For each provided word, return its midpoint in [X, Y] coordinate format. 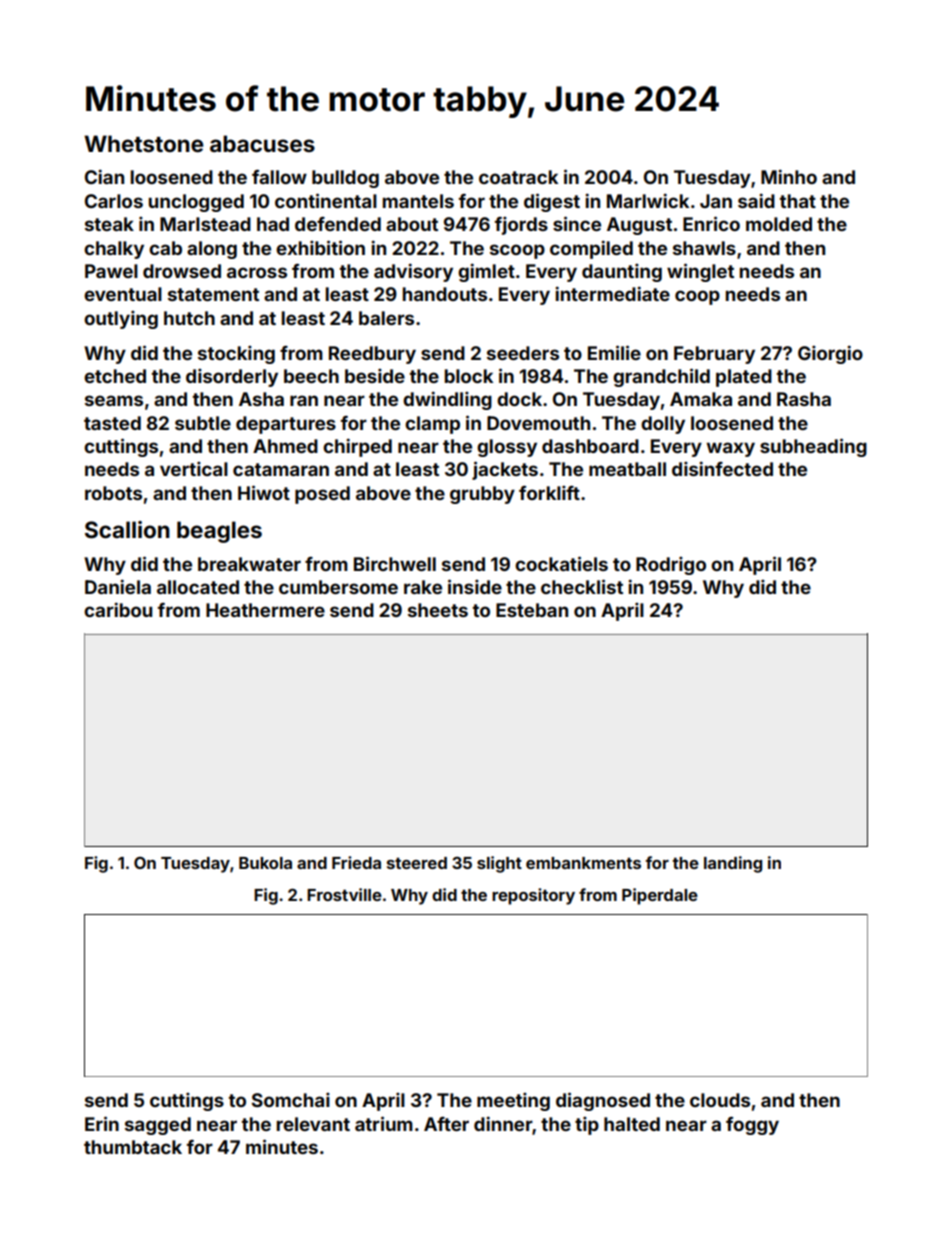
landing [733, 864]
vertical [194, 468]
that [798, 201]
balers [386, 318]
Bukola [265, 863]
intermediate [612, 293]
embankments [583, 863]
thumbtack [133, 1147]
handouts [444, 294]
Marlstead [205, 224]
